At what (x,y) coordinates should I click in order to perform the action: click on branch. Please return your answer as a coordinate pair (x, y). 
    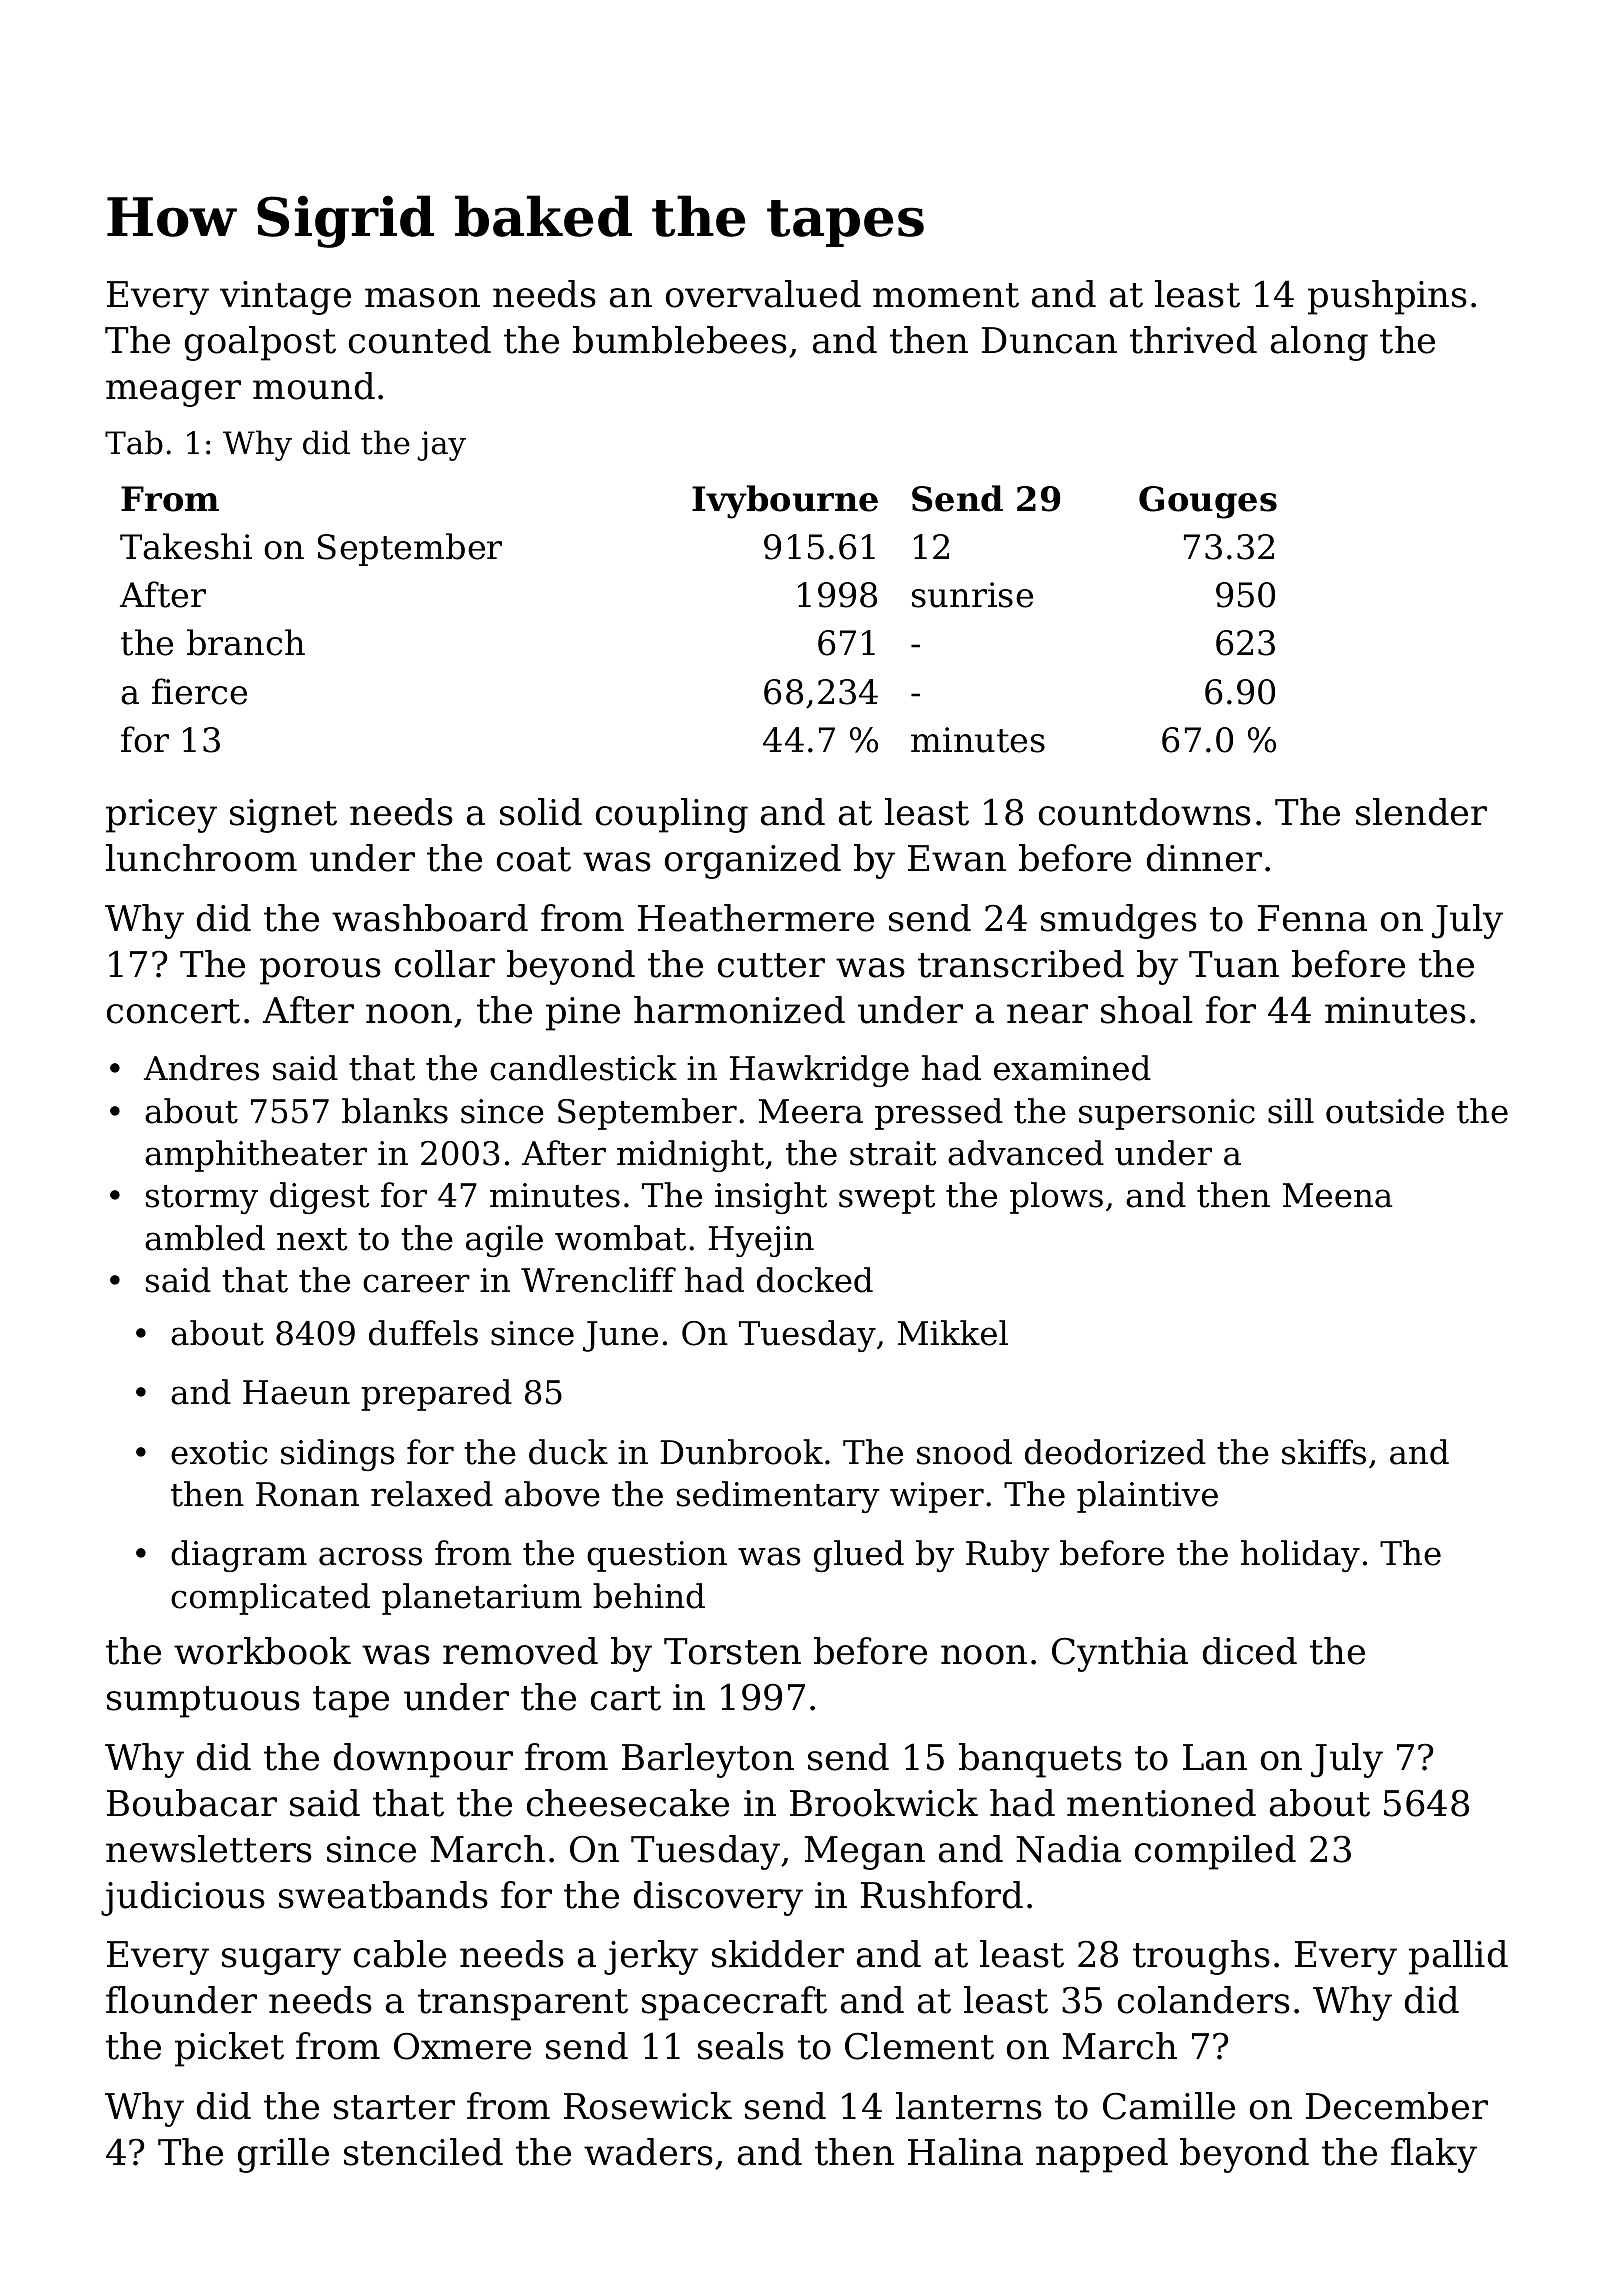
    Looking at the image, I should click on (246, 642).
